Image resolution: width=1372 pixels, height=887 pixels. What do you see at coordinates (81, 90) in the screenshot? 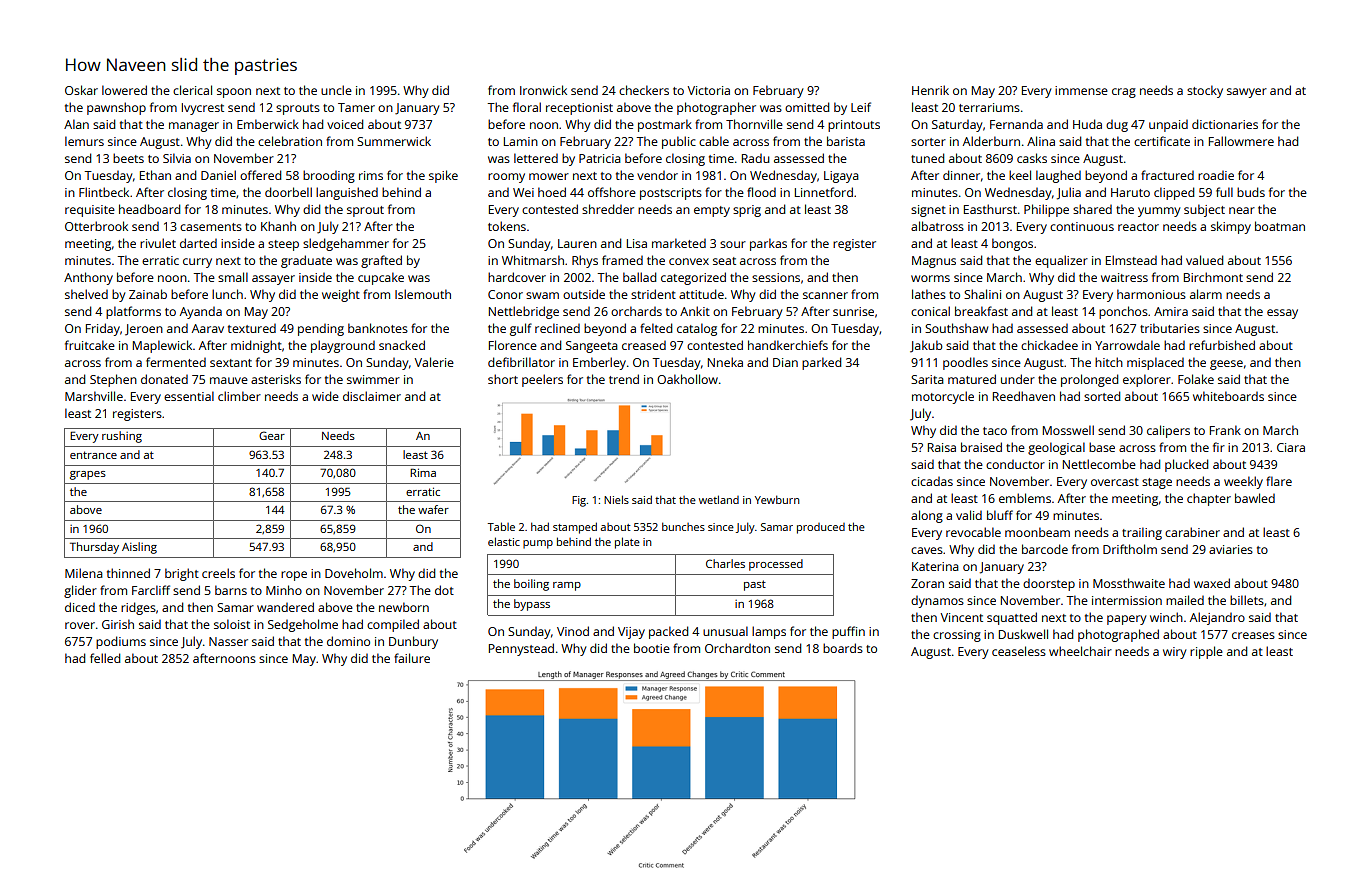
I see `Oskar` at bounding box center [81, 90].
